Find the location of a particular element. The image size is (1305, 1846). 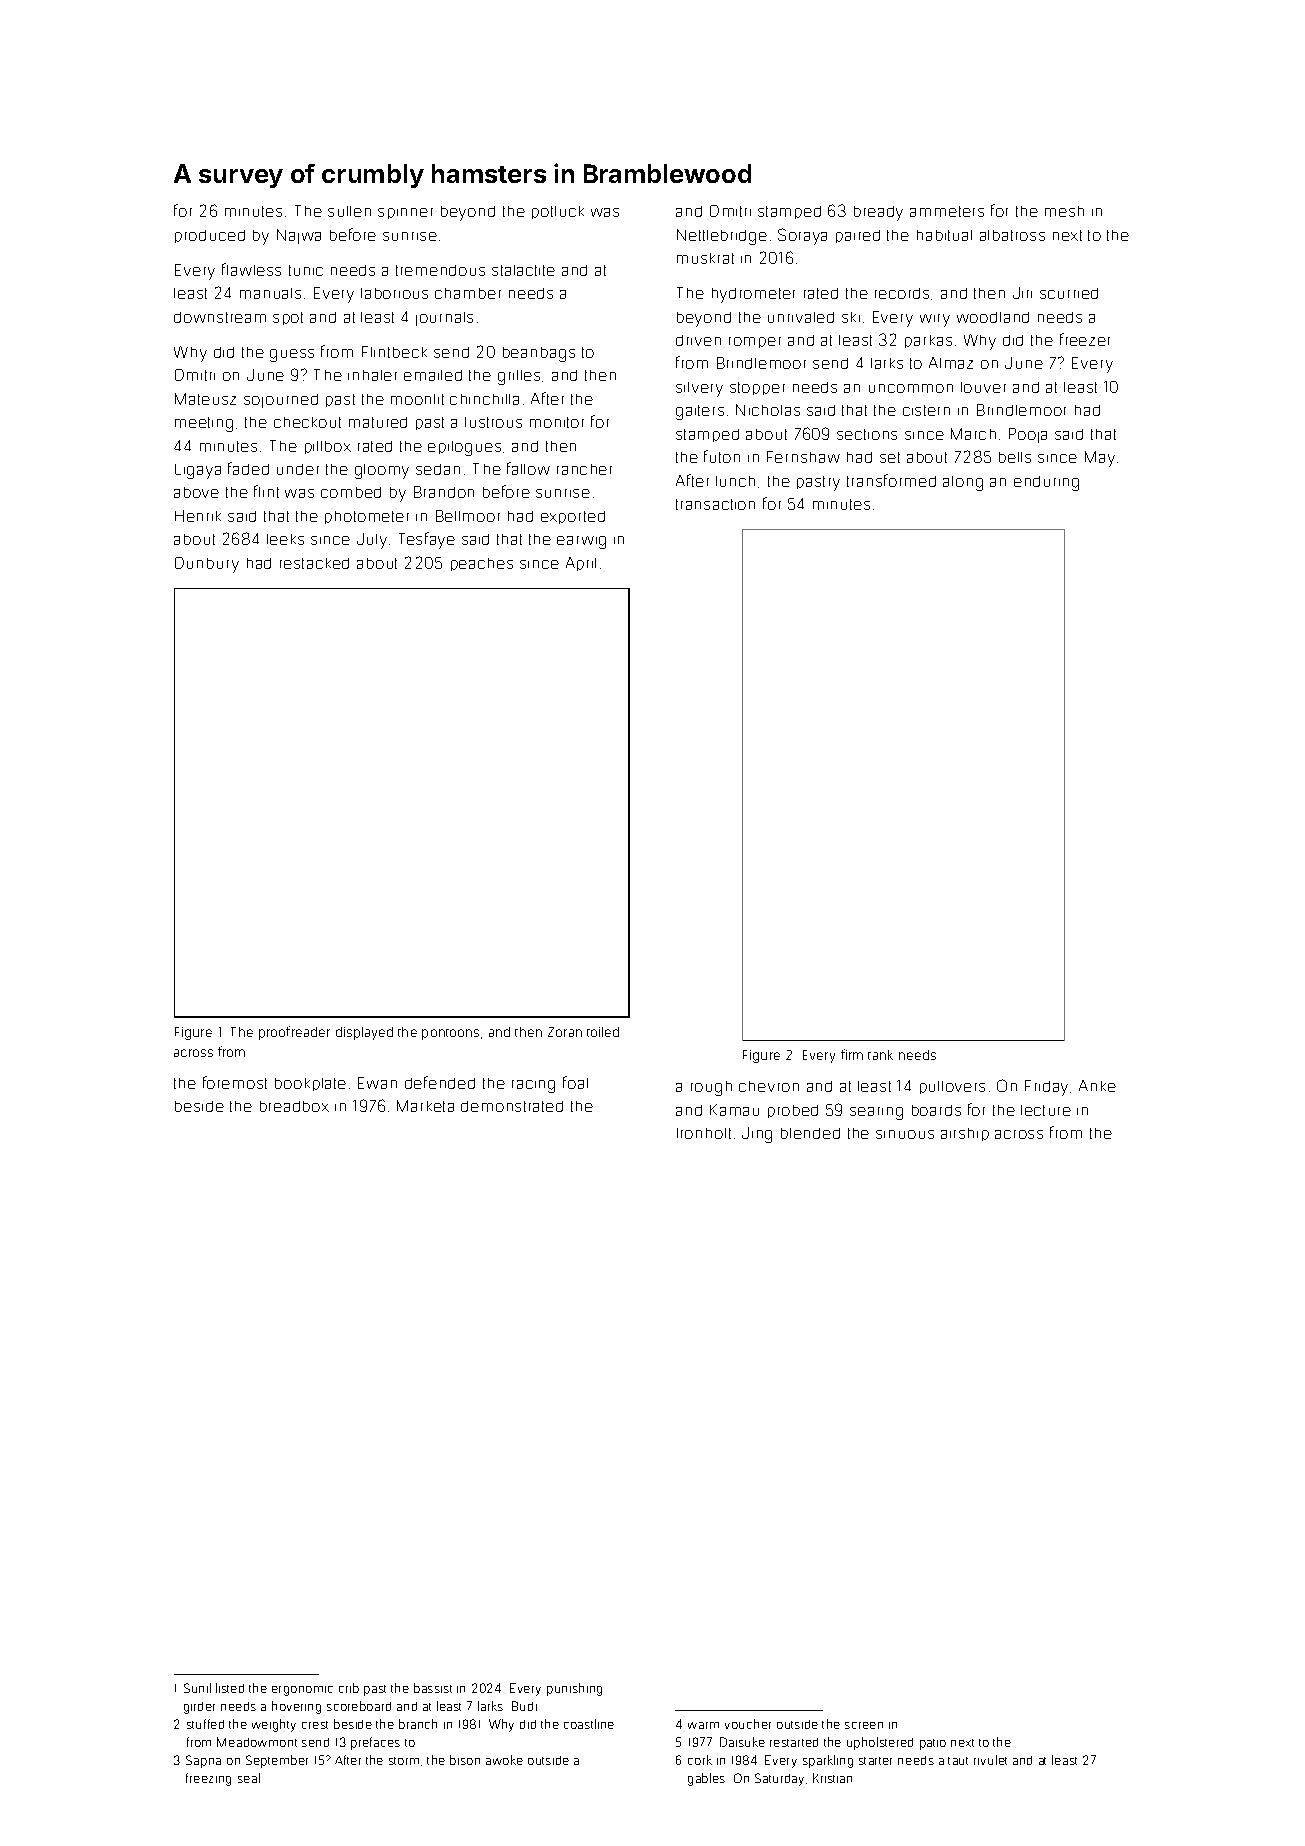

gables is located at coordinates (706, 1779).
